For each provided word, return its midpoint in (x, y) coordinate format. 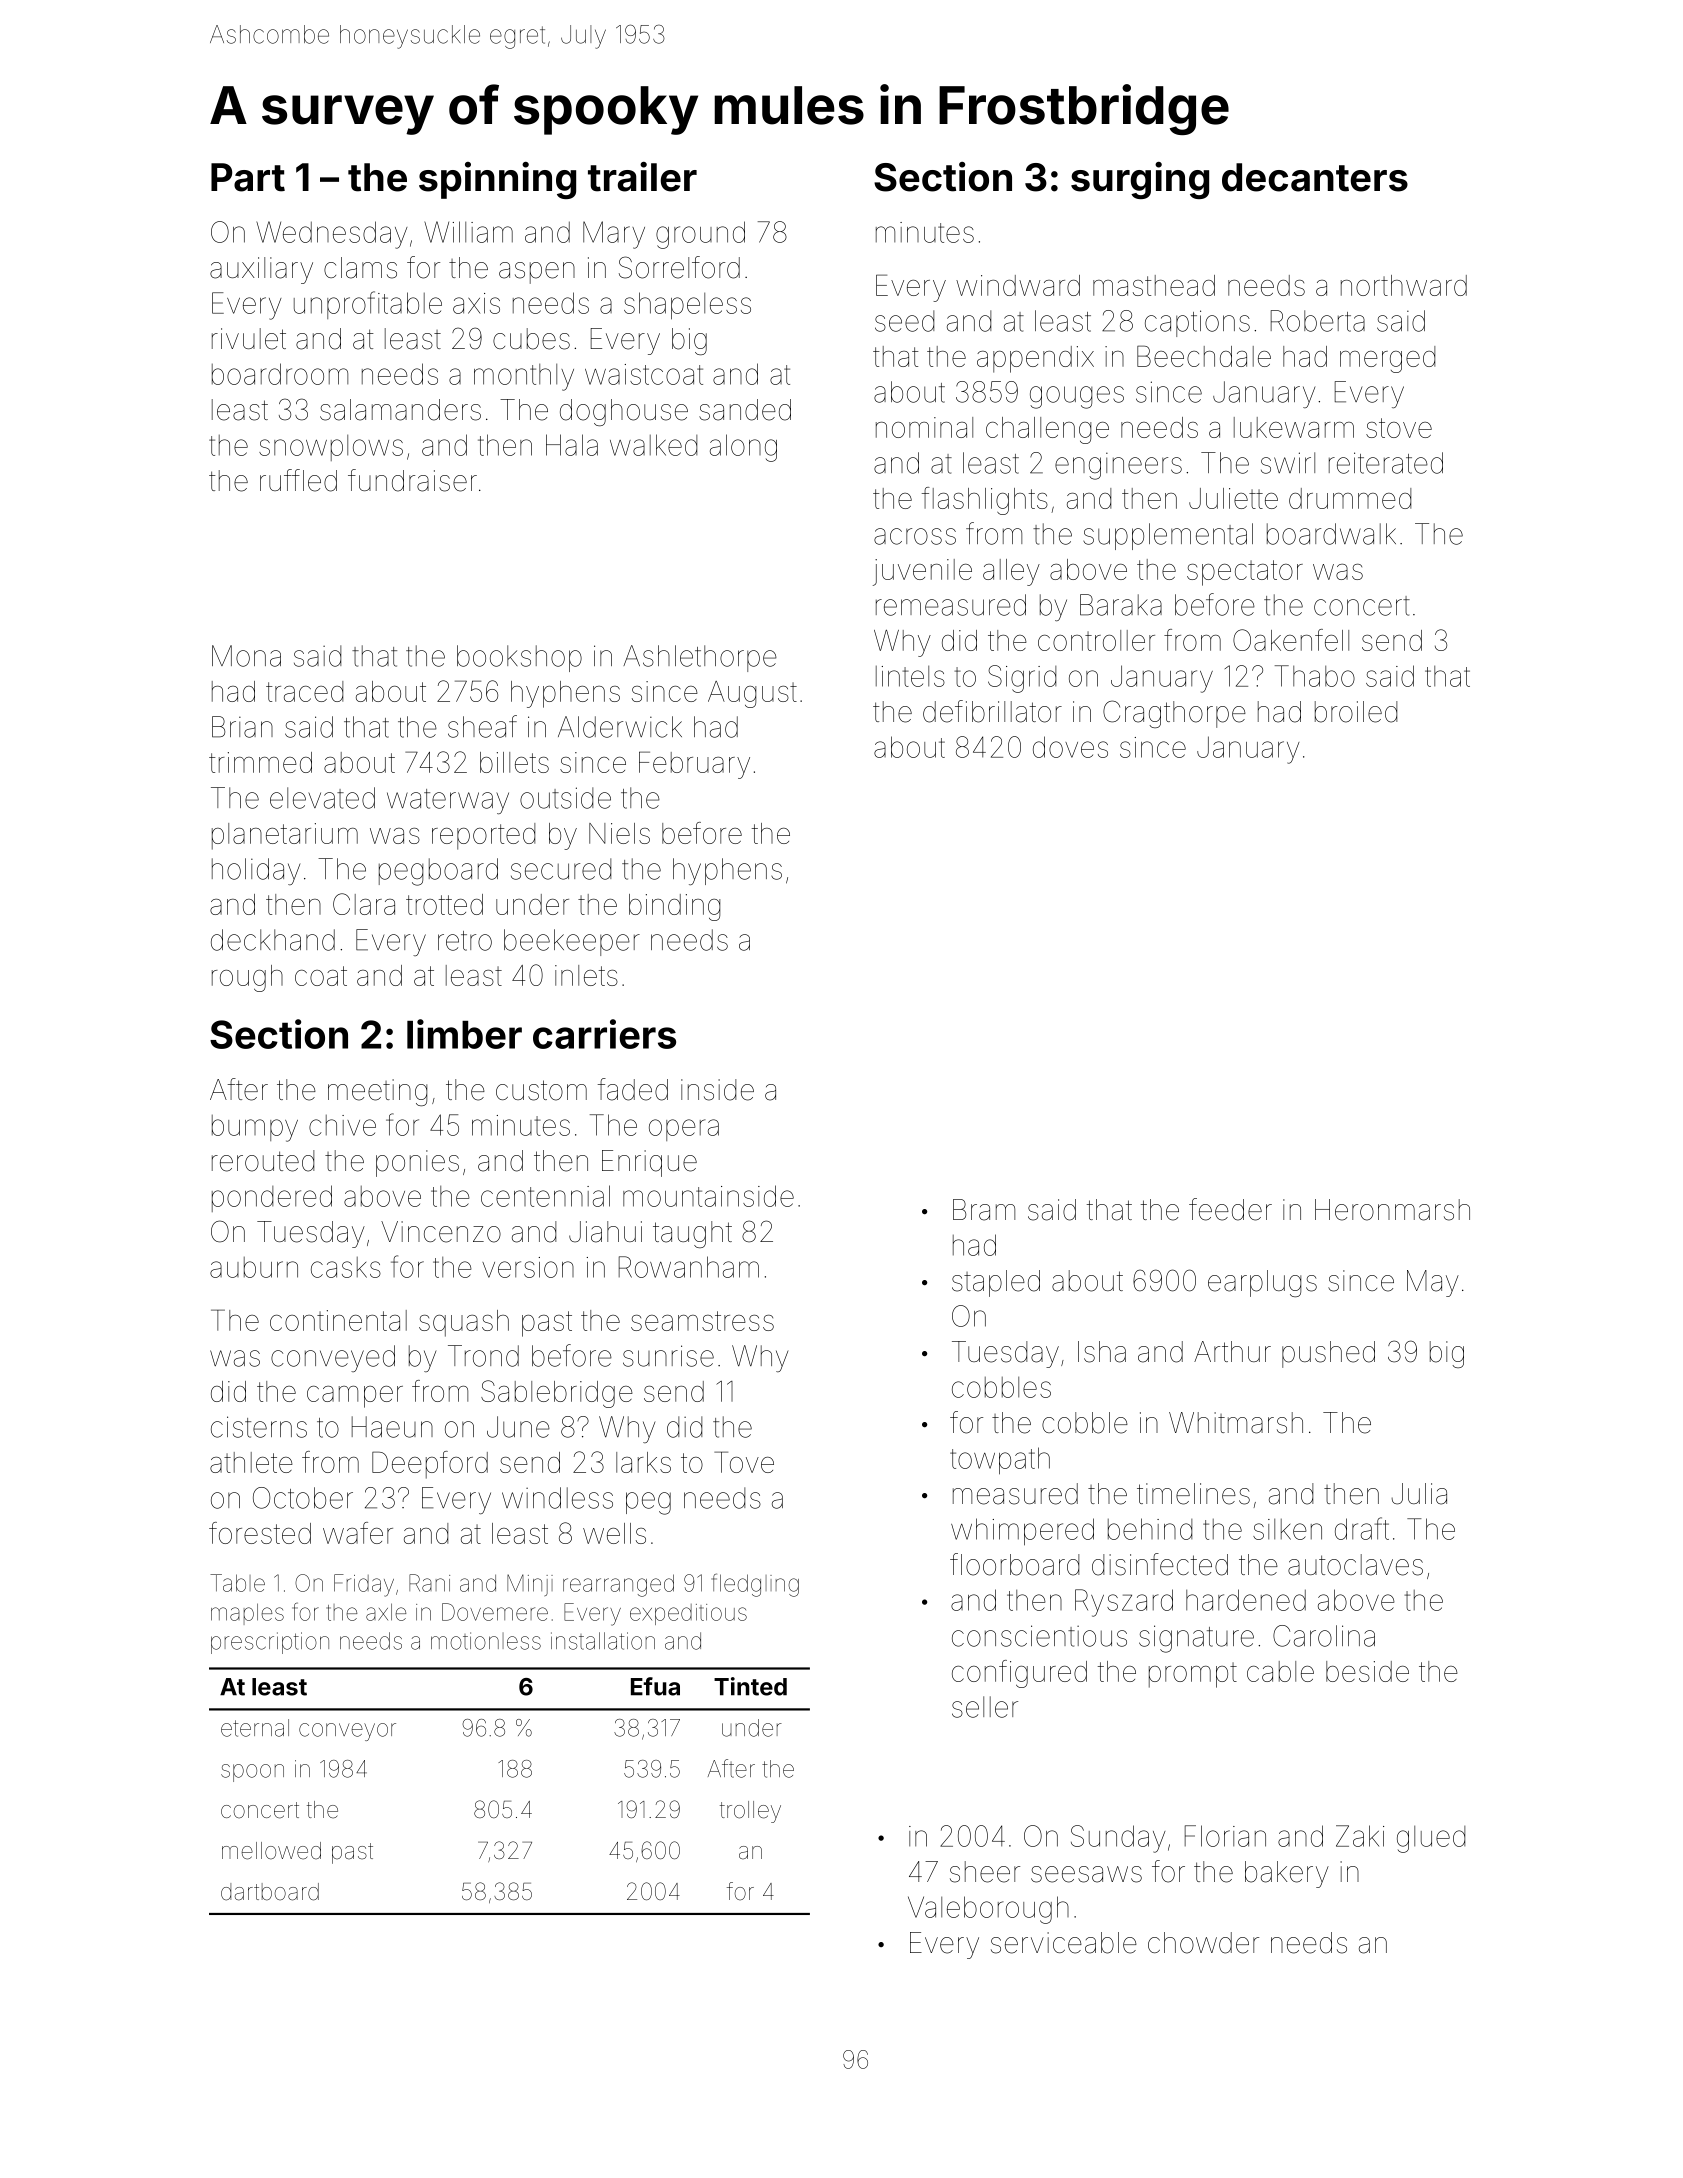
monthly (524, 377)
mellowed (271, 1851)
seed (904, 321)
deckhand (273, 940)
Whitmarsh (1236, 1423)
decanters (1315, 177)
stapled (996, 1283)
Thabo (1315, 676)
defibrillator (992, 711)
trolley (750, 1812)
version (528, 1267)
